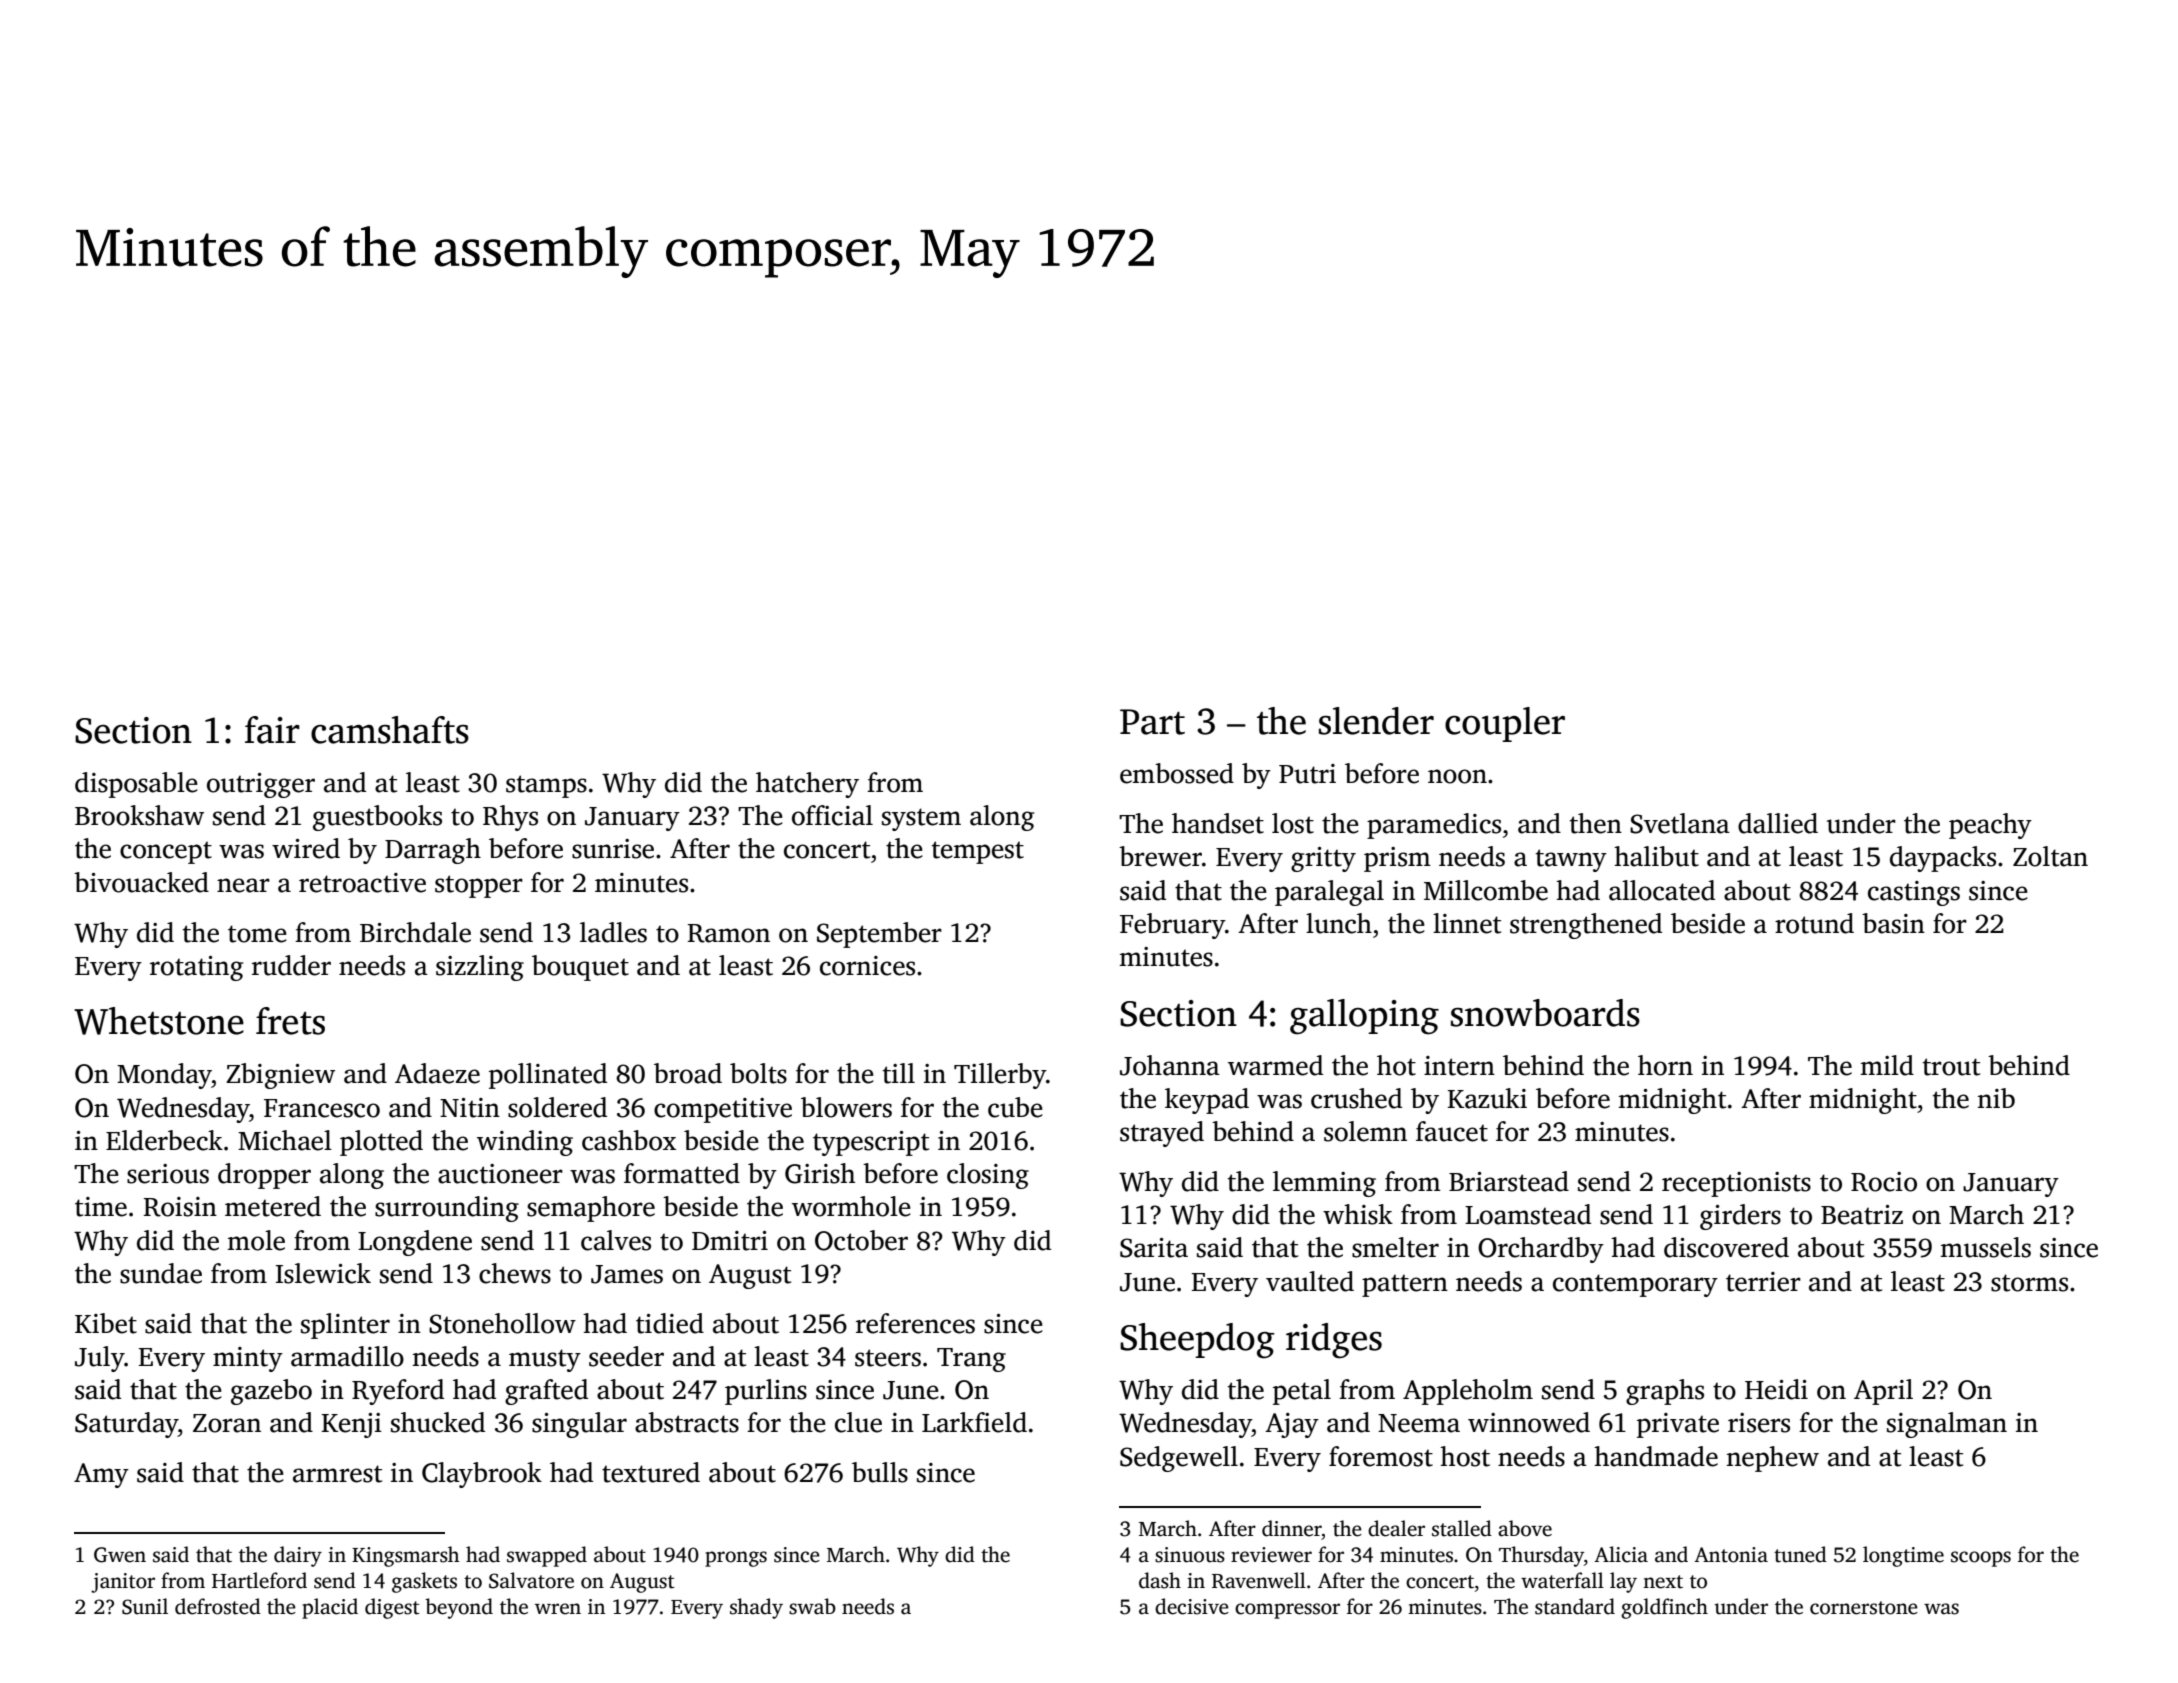  What do you see at coordinates (1172, 926) in the screenshot?
I see `February` at bounding box center [1172, 926].
